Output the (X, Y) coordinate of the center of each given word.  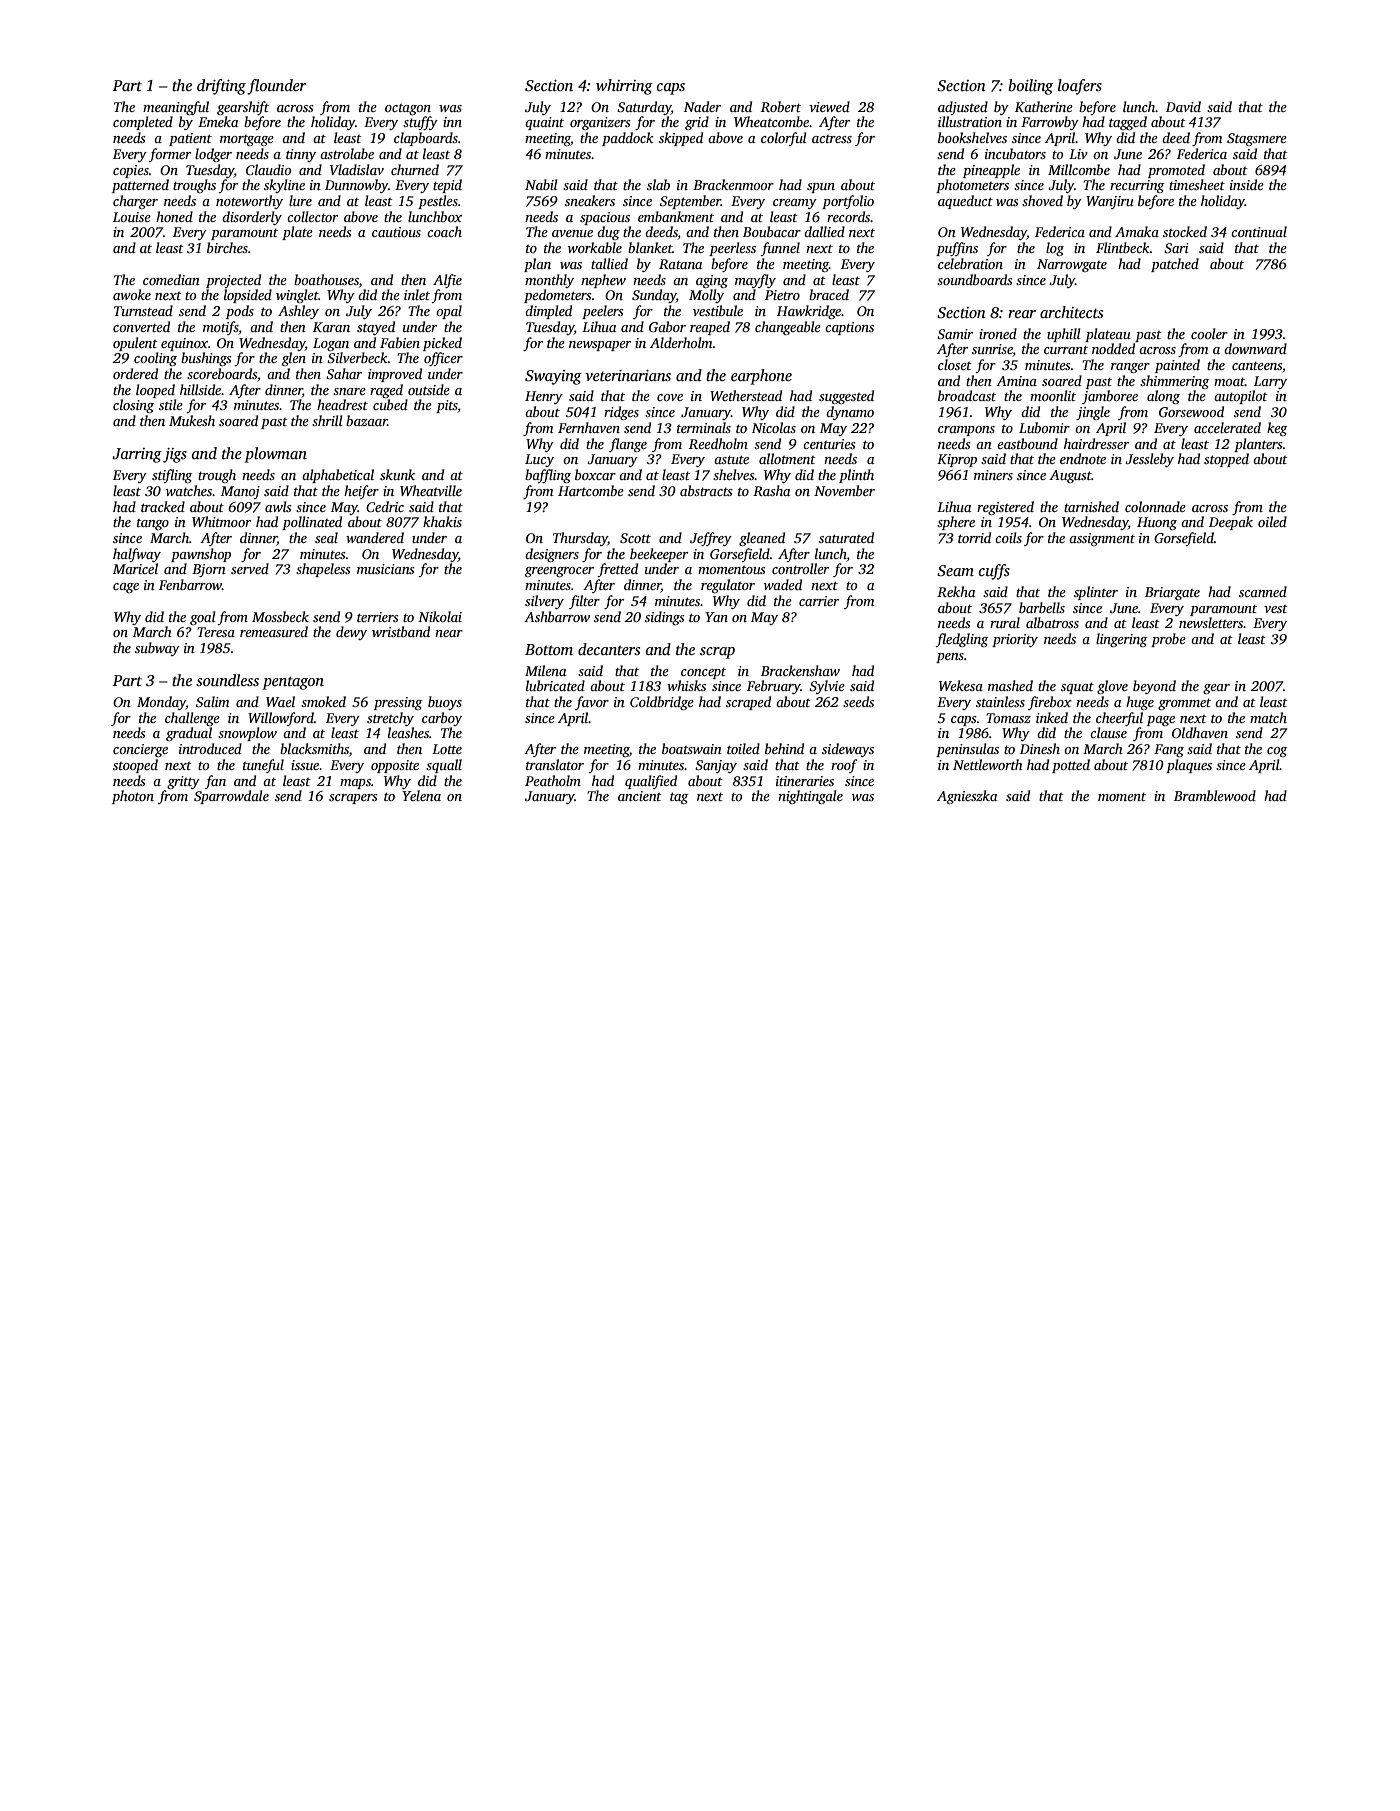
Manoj (240, 492)
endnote (1083, 458)
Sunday (654, 296)
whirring (624, 87)
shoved (1042, 200)
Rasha (771, 490)
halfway (137, 555)
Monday (161, 703)
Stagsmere (1257, 139)
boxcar (595, 474)
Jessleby (1149, 460)
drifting (221, 87)
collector (312, 216)
